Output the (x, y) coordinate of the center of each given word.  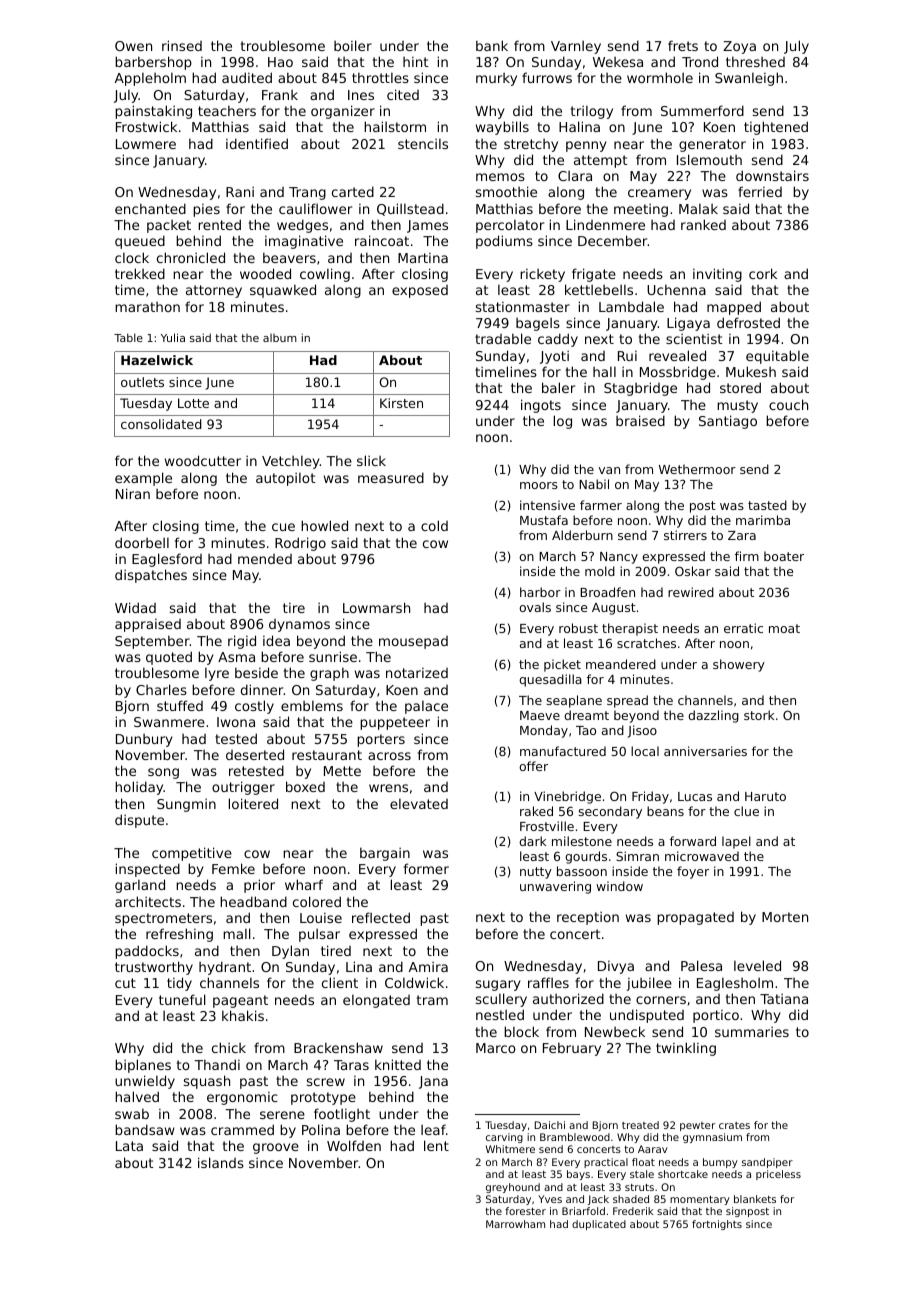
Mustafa (544, 520)
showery (739, 665)
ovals (535, 607)
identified (257, 143)
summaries (752, 1032)
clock (132, 257)
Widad (135, 607)
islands (221, 1162)
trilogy (592, 112)
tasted (767, 505)
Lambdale (631, 306)
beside (256, 672)
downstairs (772, 175)
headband (253, 901)
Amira (428, 967)
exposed (420, 291)
